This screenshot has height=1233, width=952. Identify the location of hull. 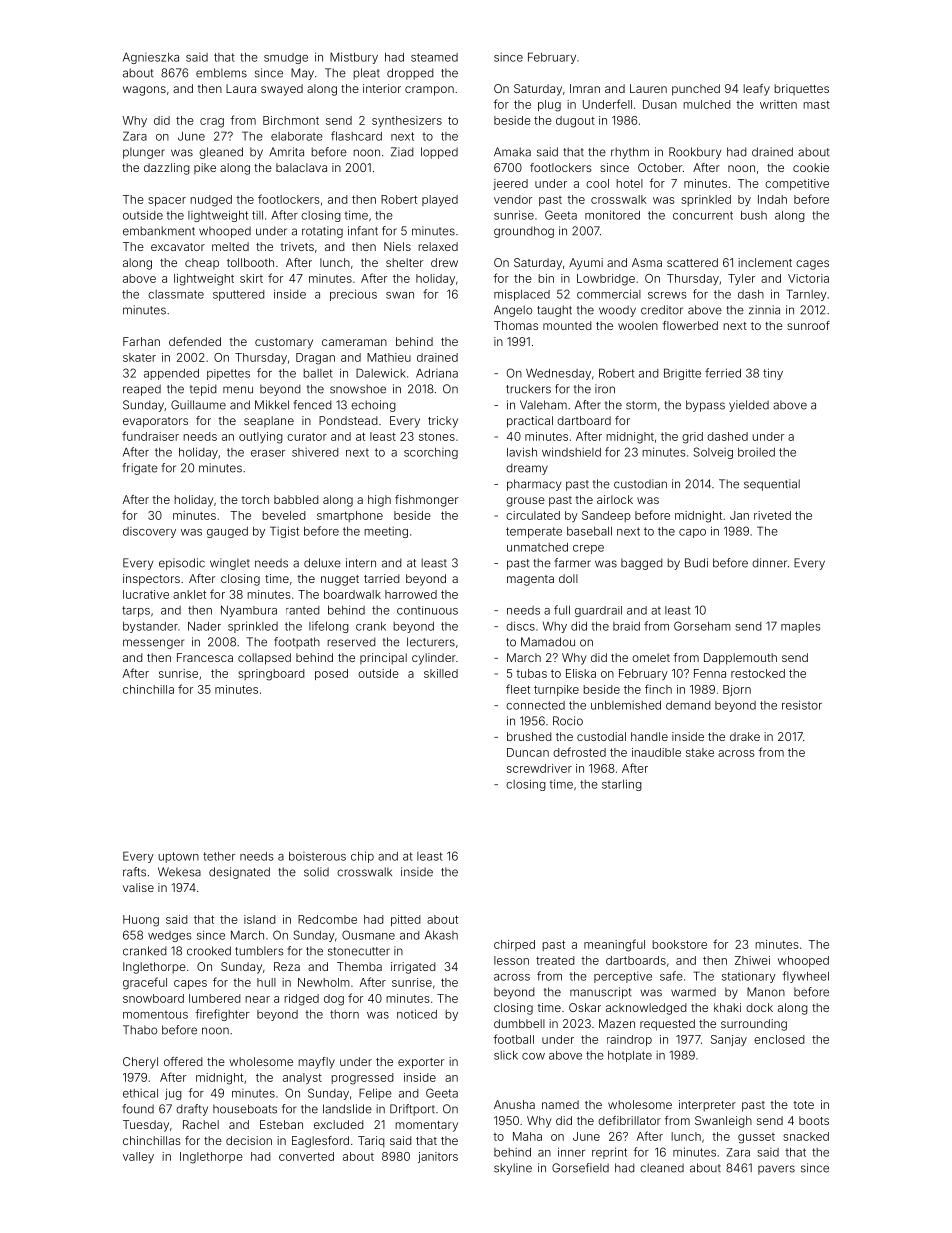
(266, 982).
